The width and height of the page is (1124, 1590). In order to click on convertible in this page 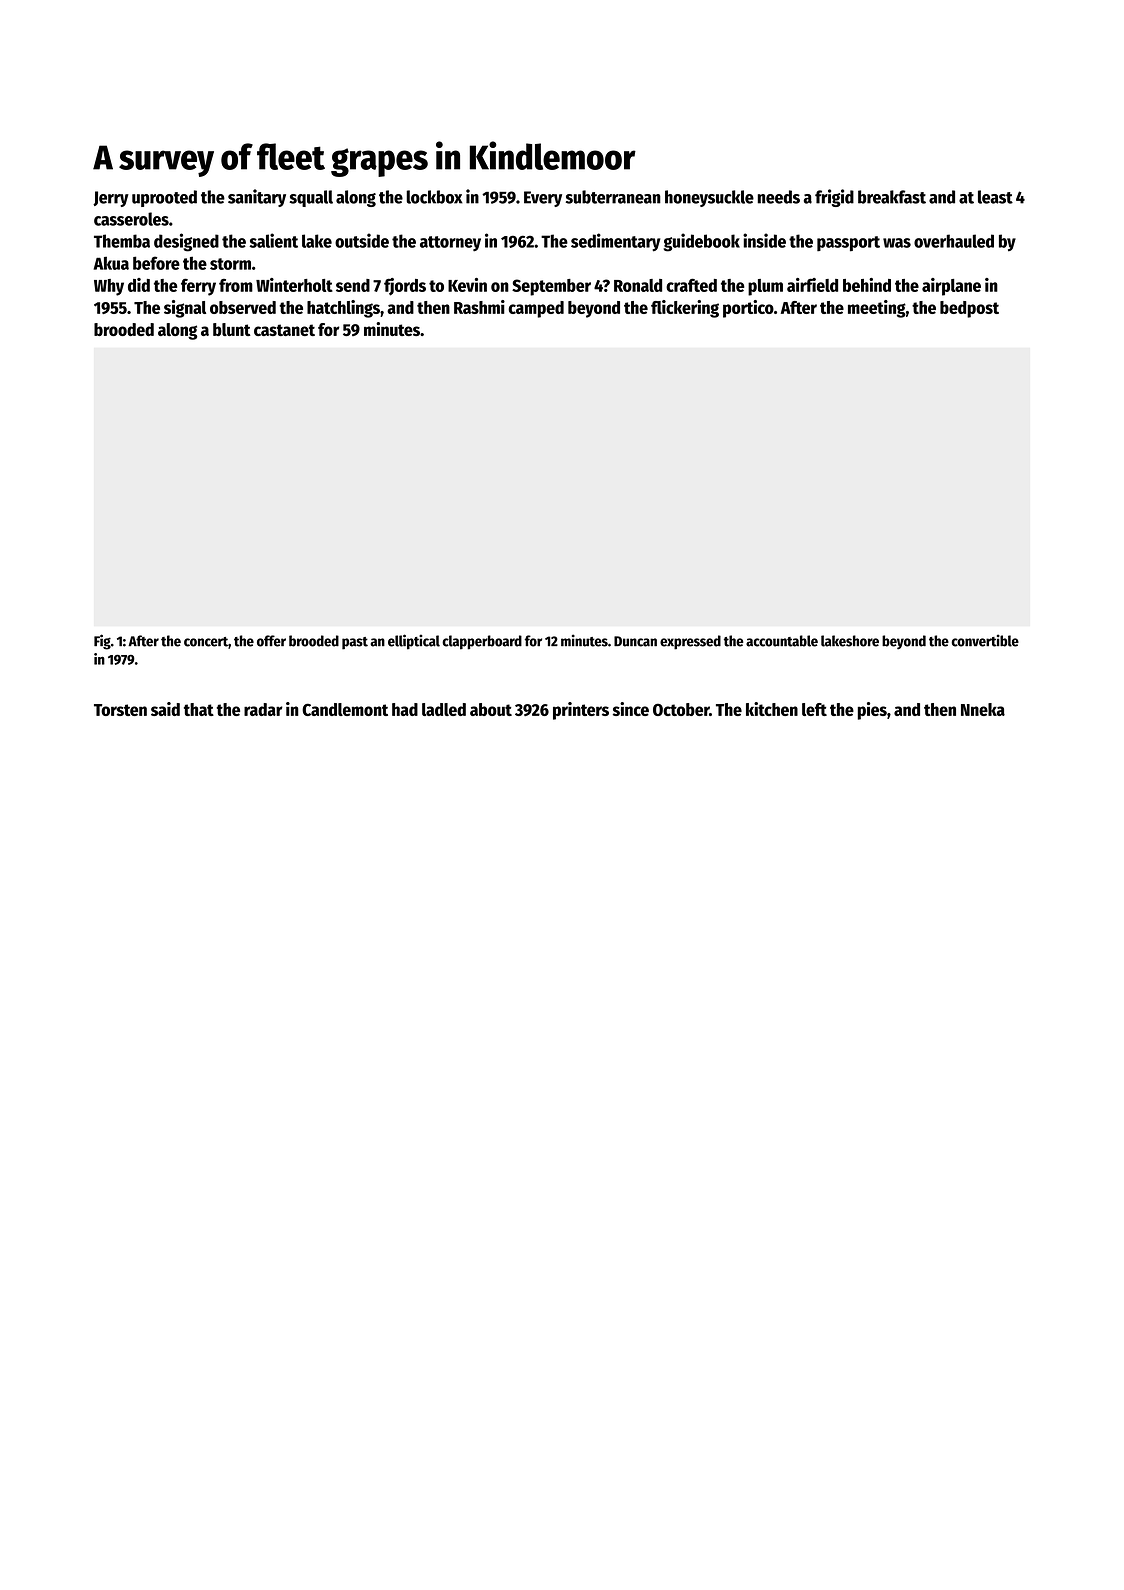, I will do `click(985, 640)`.
